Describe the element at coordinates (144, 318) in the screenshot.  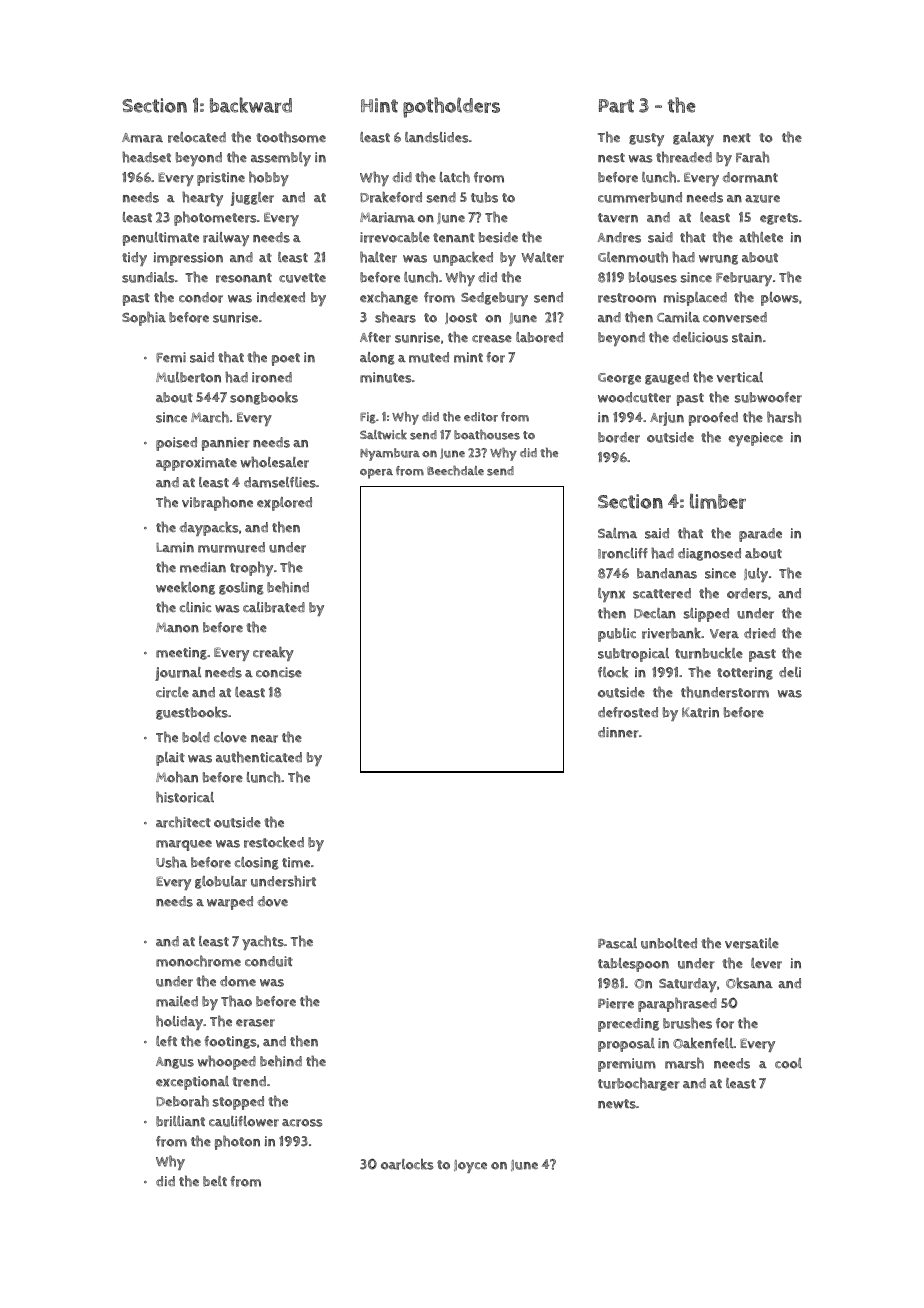
I see `Sophia` at that location.
